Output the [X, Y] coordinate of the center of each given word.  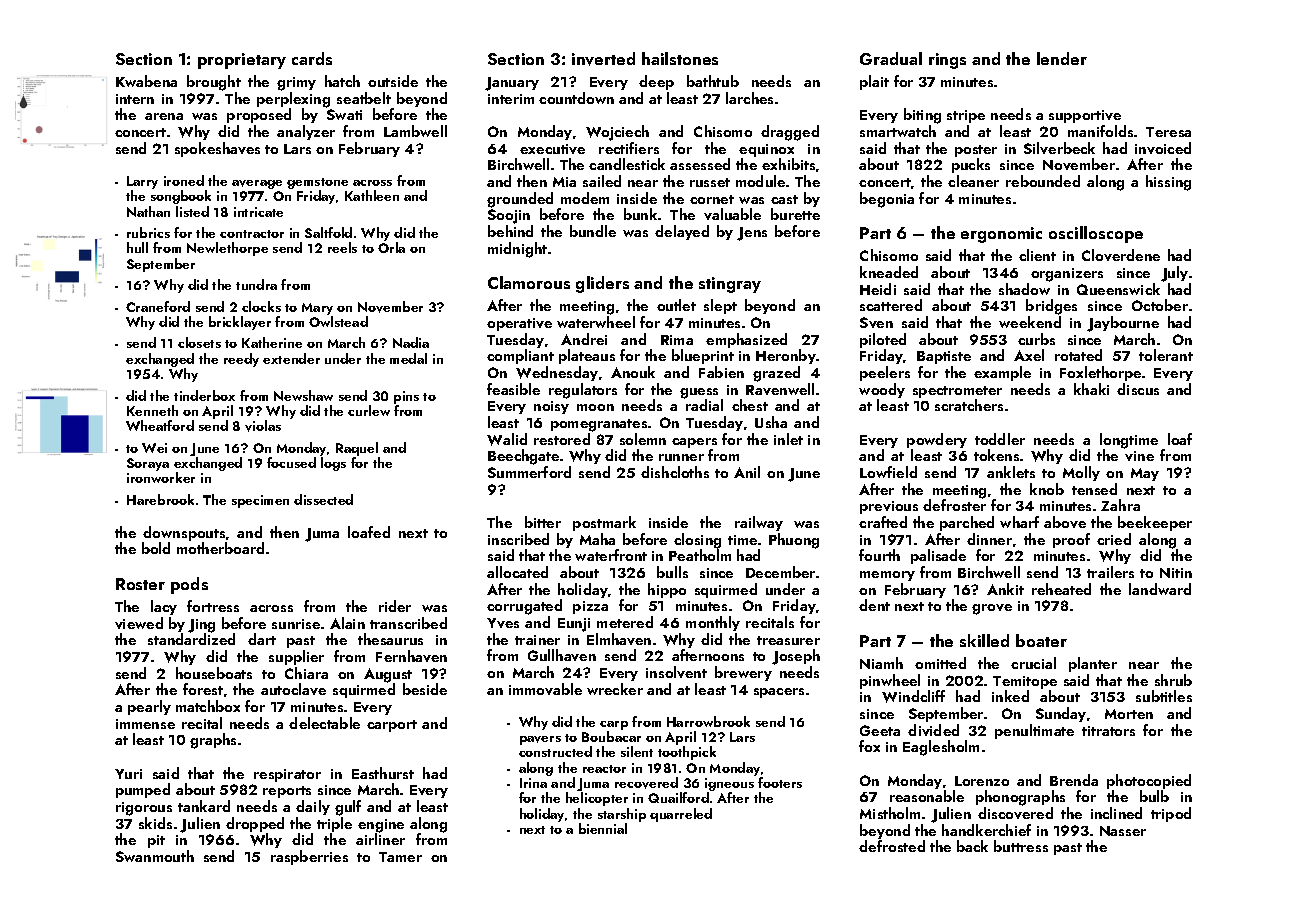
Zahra [1120, 505]
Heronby [786, 356]
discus [1138, 389]
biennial [603, 828]
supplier [296, 657]
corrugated [524, 607]
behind [510, 231]
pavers [540, 740]
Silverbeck [1059, 148]
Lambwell [415, 131]
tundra [256, 284]
